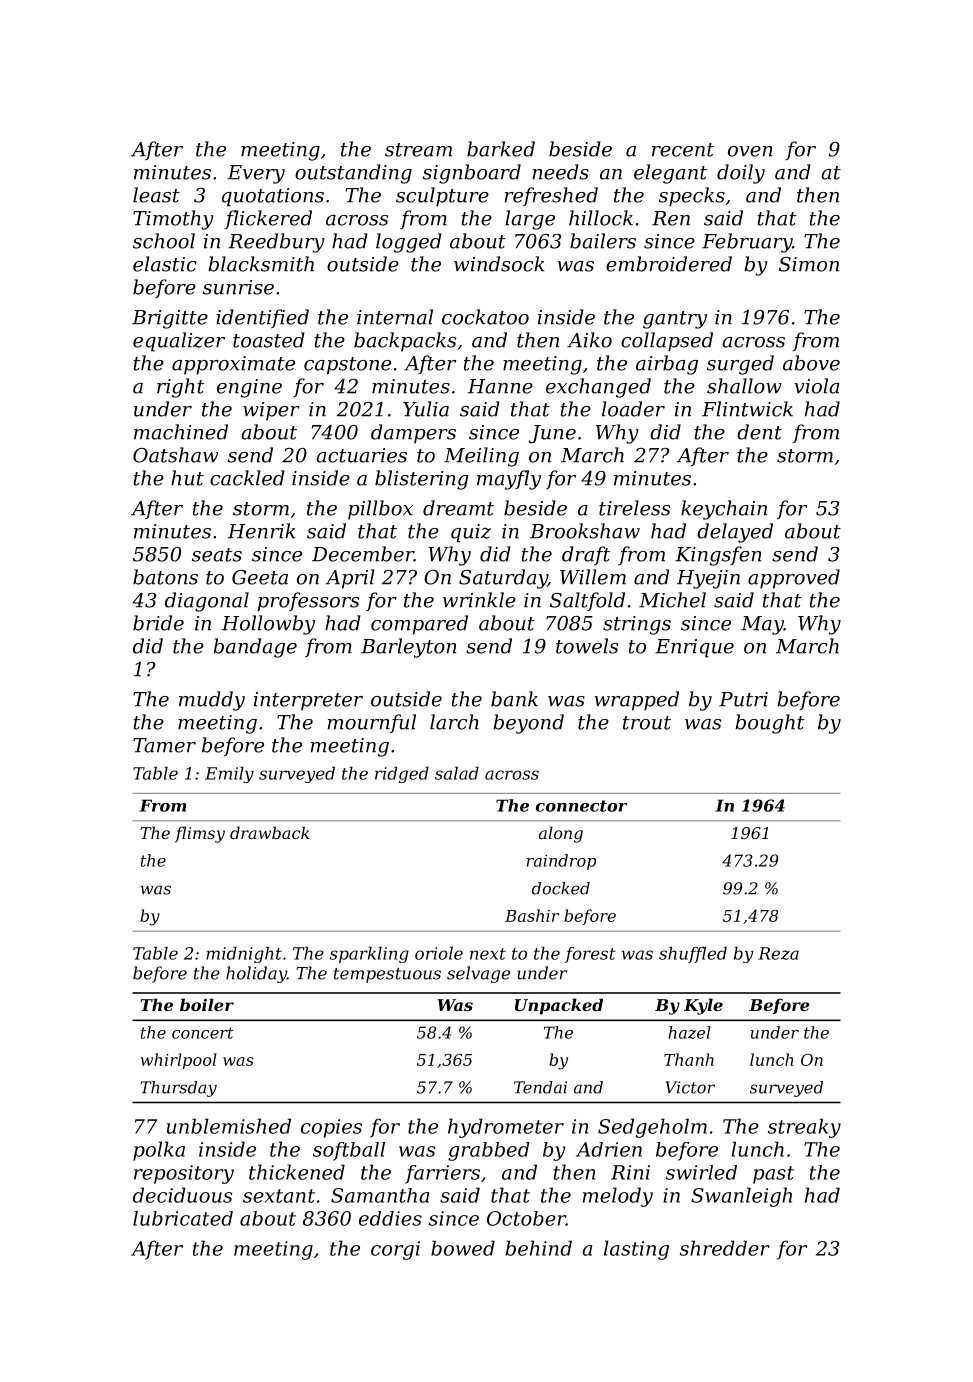  Describe the element at coordinates (500, 386) in the screenshot. I see `Hanne` at that location.
